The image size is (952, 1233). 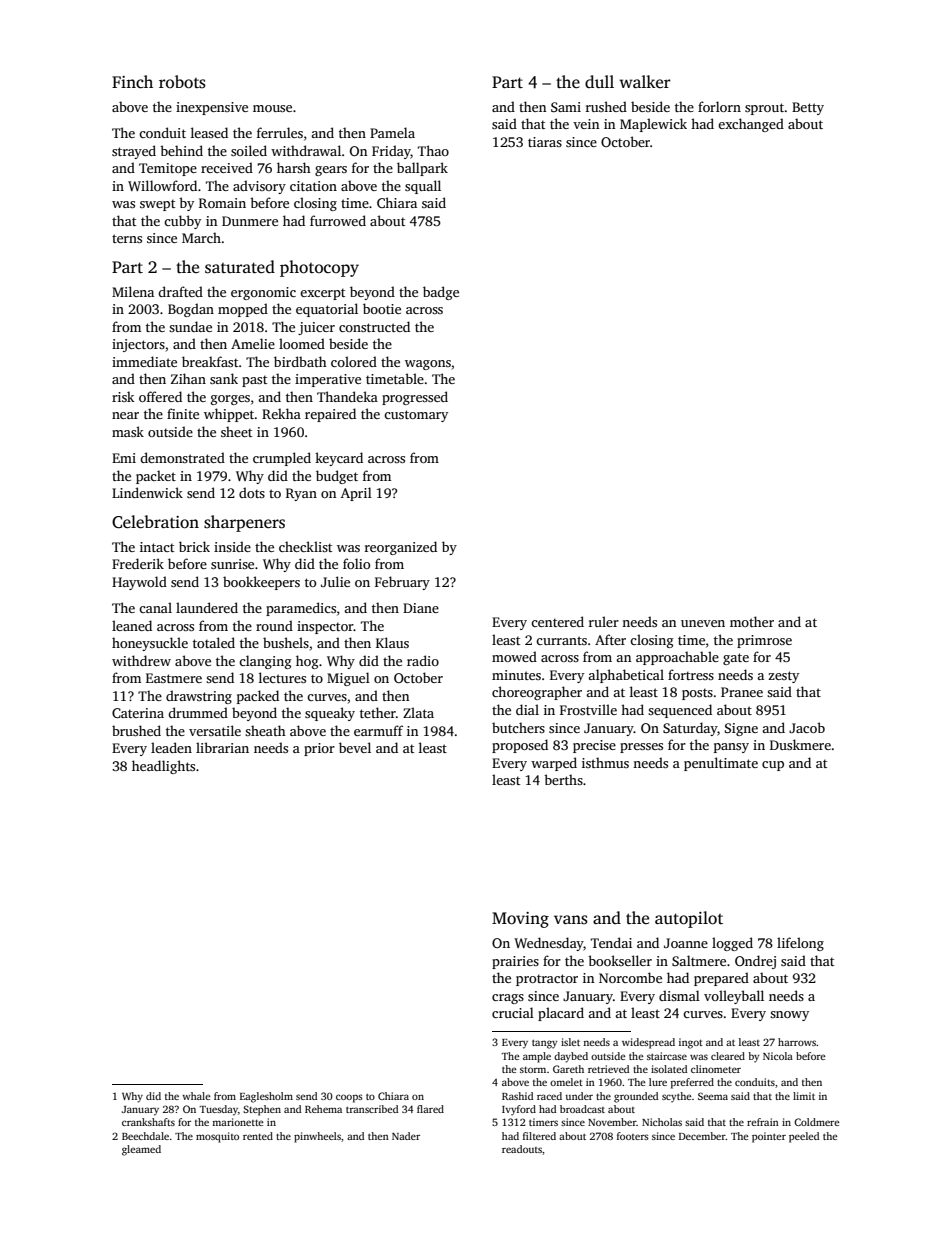 What do you see at coordinates (691, 1043) in the document?
I see `ingot` at bounding box center [691, 1043].
